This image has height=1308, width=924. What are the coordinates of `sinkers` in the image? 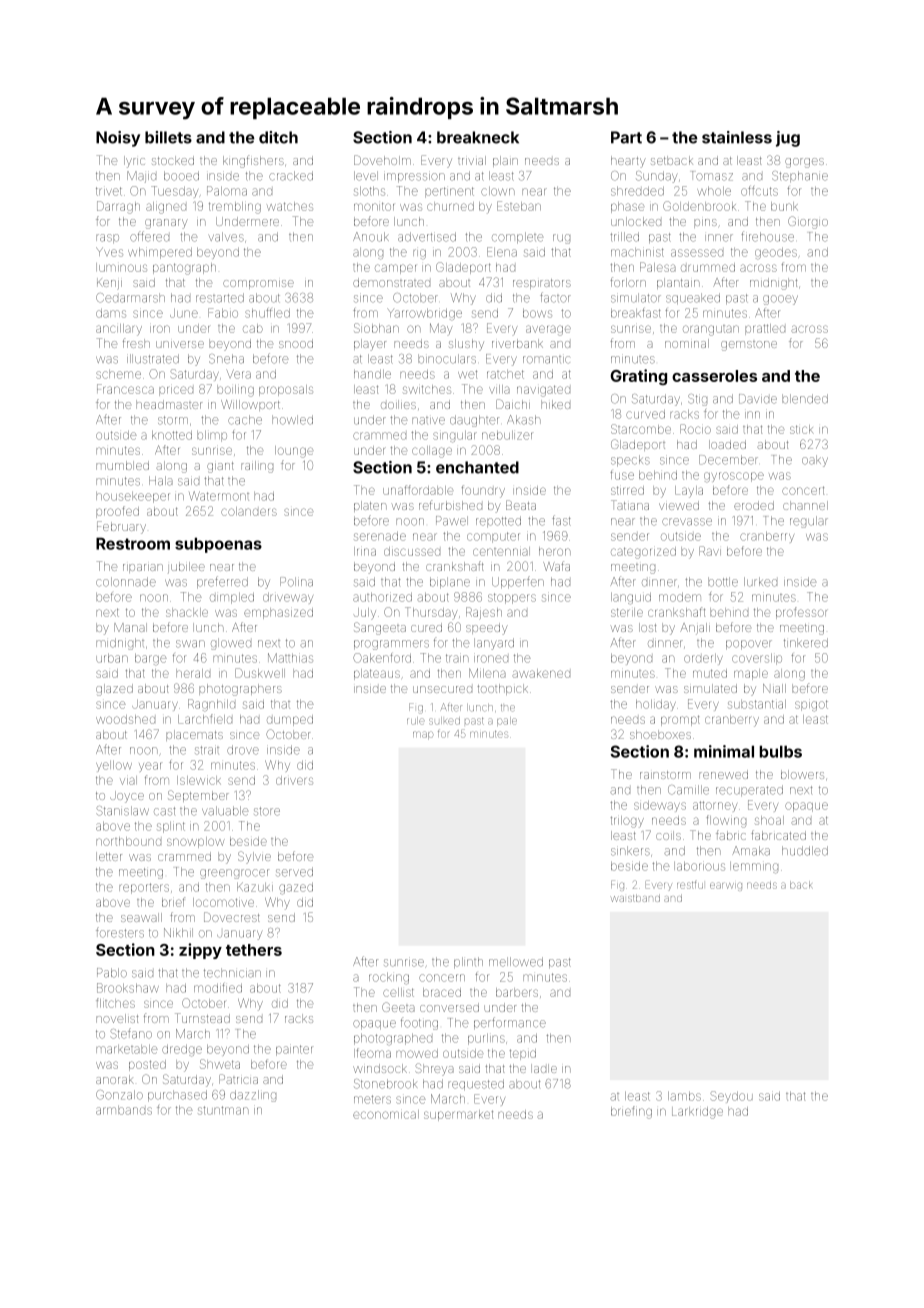 It's located at (630, 851).
